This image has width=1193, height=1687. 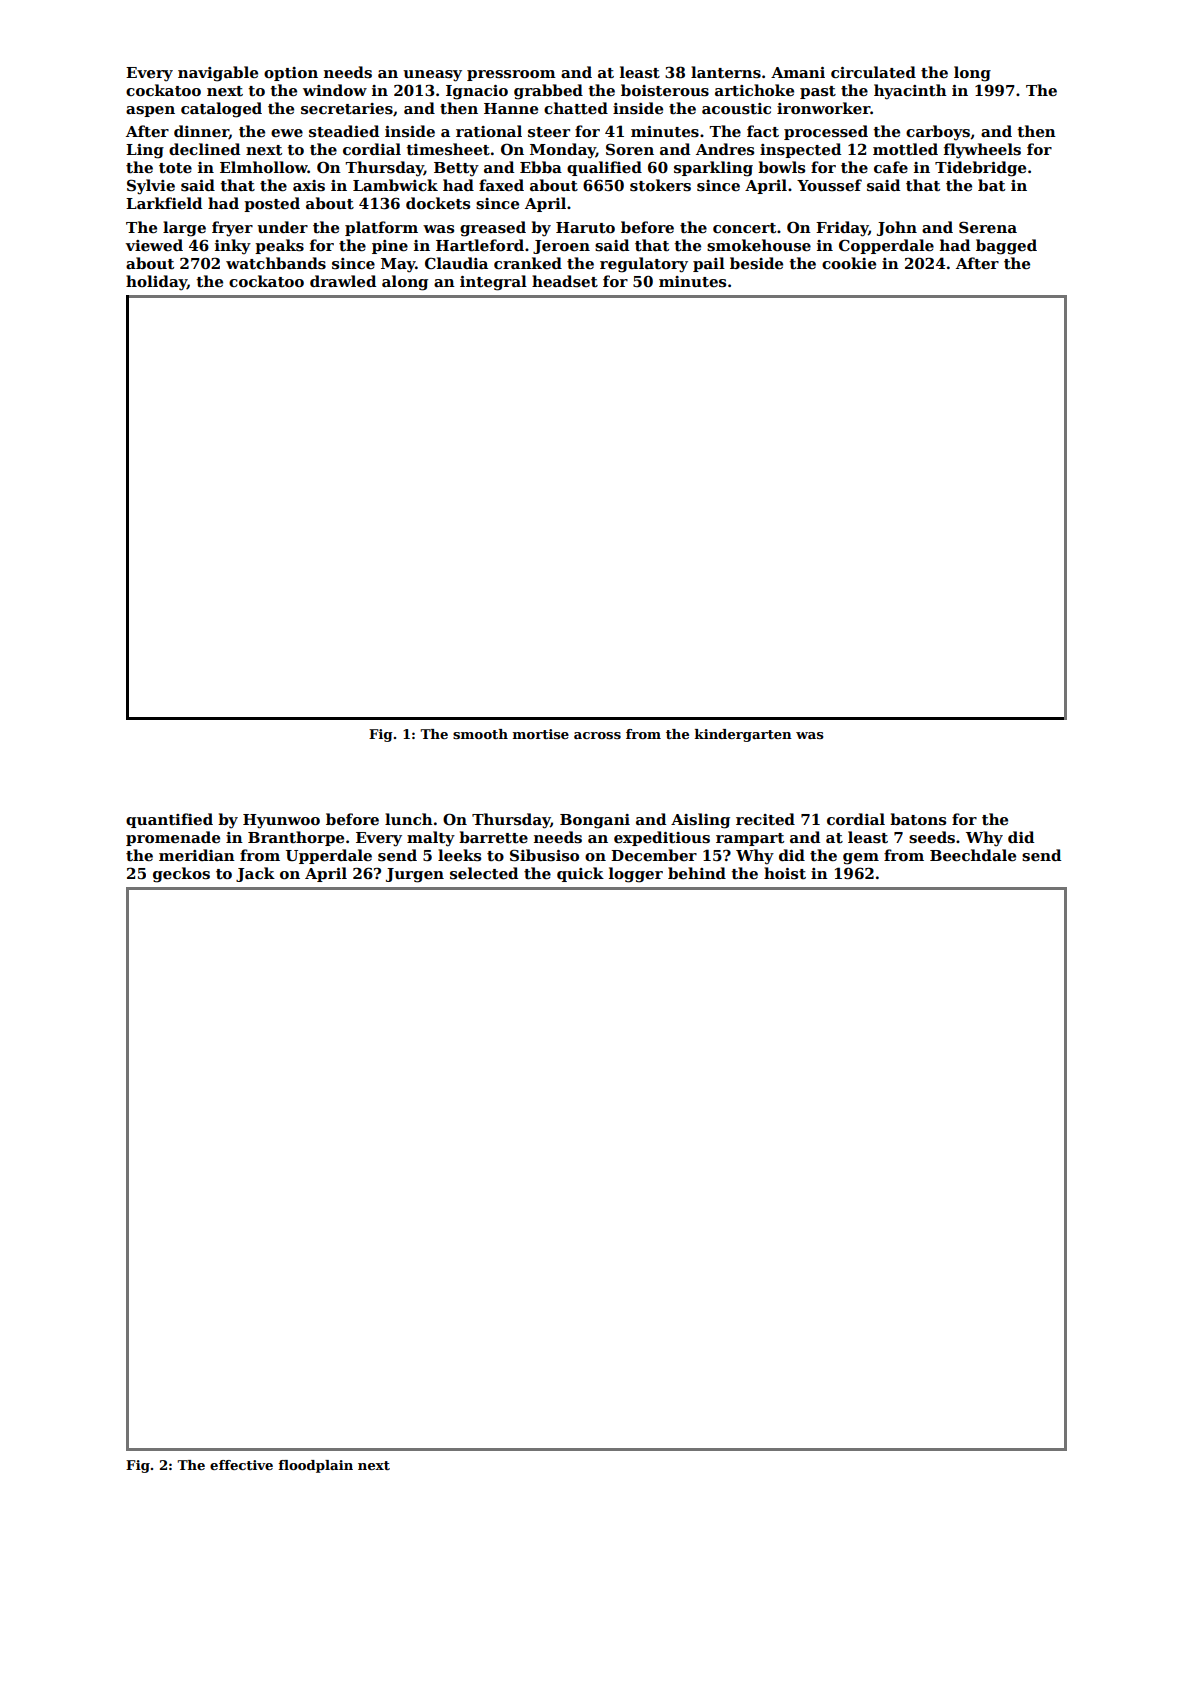 I want to click on Jack, so click(x=255, y=874).
